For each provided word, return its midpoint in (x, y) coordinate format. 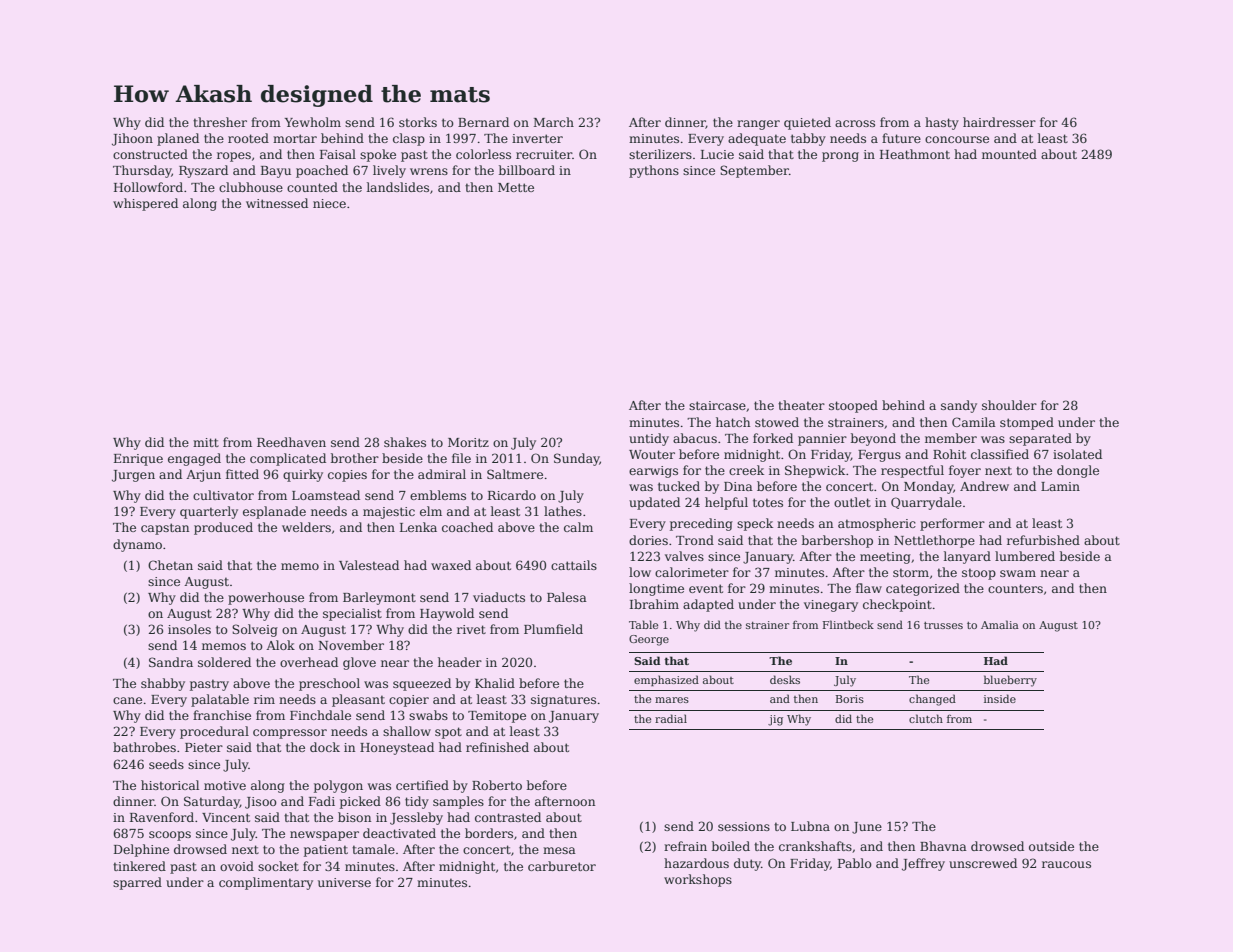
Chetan (170, 565)
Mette (516, 187)
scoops (170, 836)
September (754, 171)
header (460, 662)
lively (389, 171)
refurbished (1043, 540)
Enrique (138, 460)
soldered (224, 662)
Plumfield (553, 629)
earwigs (653, 472)
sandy (959, 406)
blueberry (1010, 681)
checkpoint (897, 605)
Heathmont (915, 154)
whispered (145, 204)
